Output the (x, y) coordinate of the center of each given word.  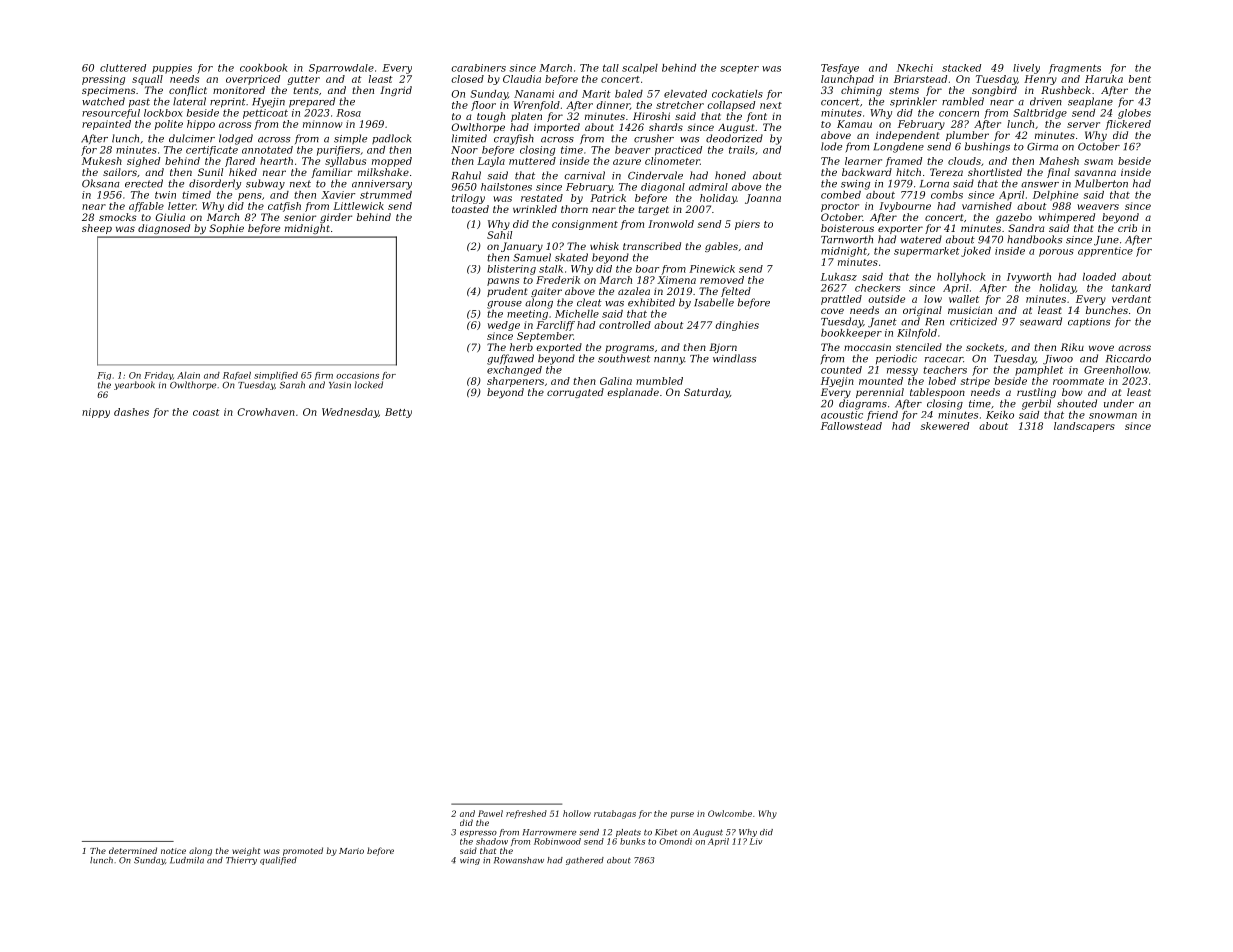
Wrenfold (537, 106)
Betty (398, 413)
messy (902, 372)
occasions (357, 375)
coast (206, 412)
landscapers (1084, 427)
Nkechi (915, 68)
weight (246, 851)
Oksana (101, 183)
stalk (551, 269)
